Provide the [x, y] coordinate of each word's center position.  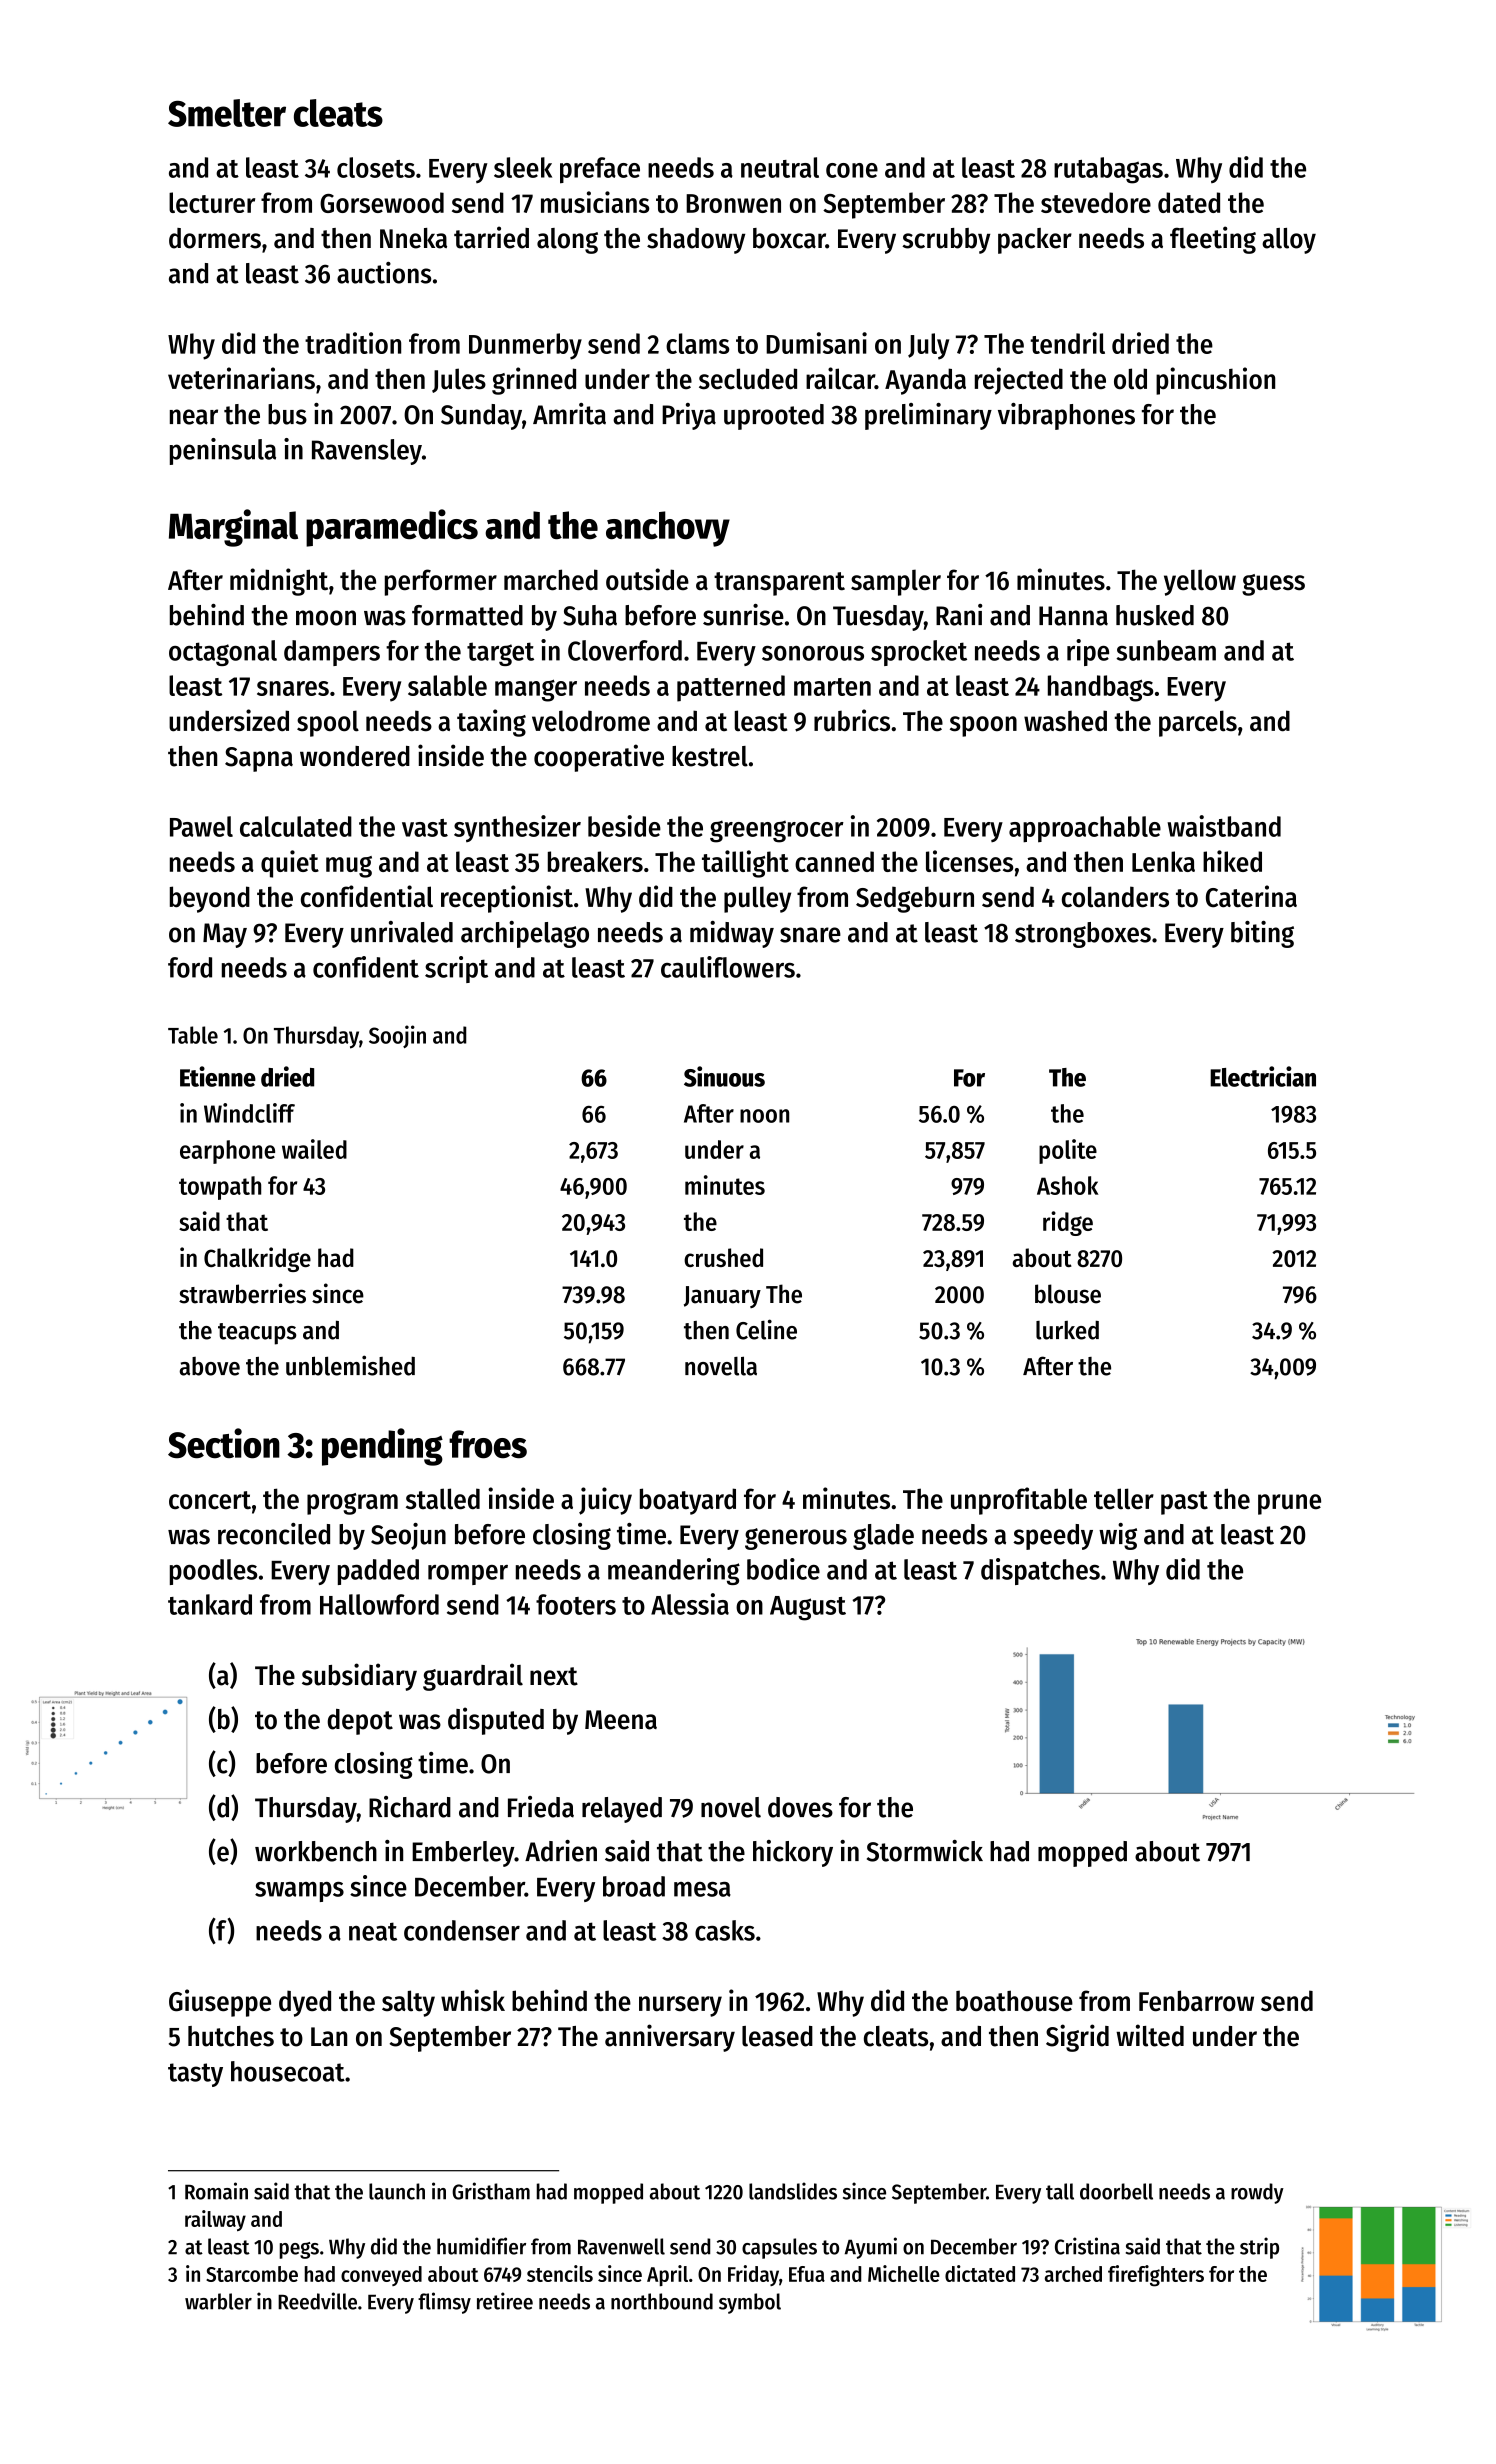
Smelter [227, 113]
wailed [314, 1149]
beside [624, 826]
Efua [807, 2274]
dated [1189, 202]
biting [1262, 934]
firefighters [1156, 2276]
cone [852, 170]
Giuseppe [220, 2003]
